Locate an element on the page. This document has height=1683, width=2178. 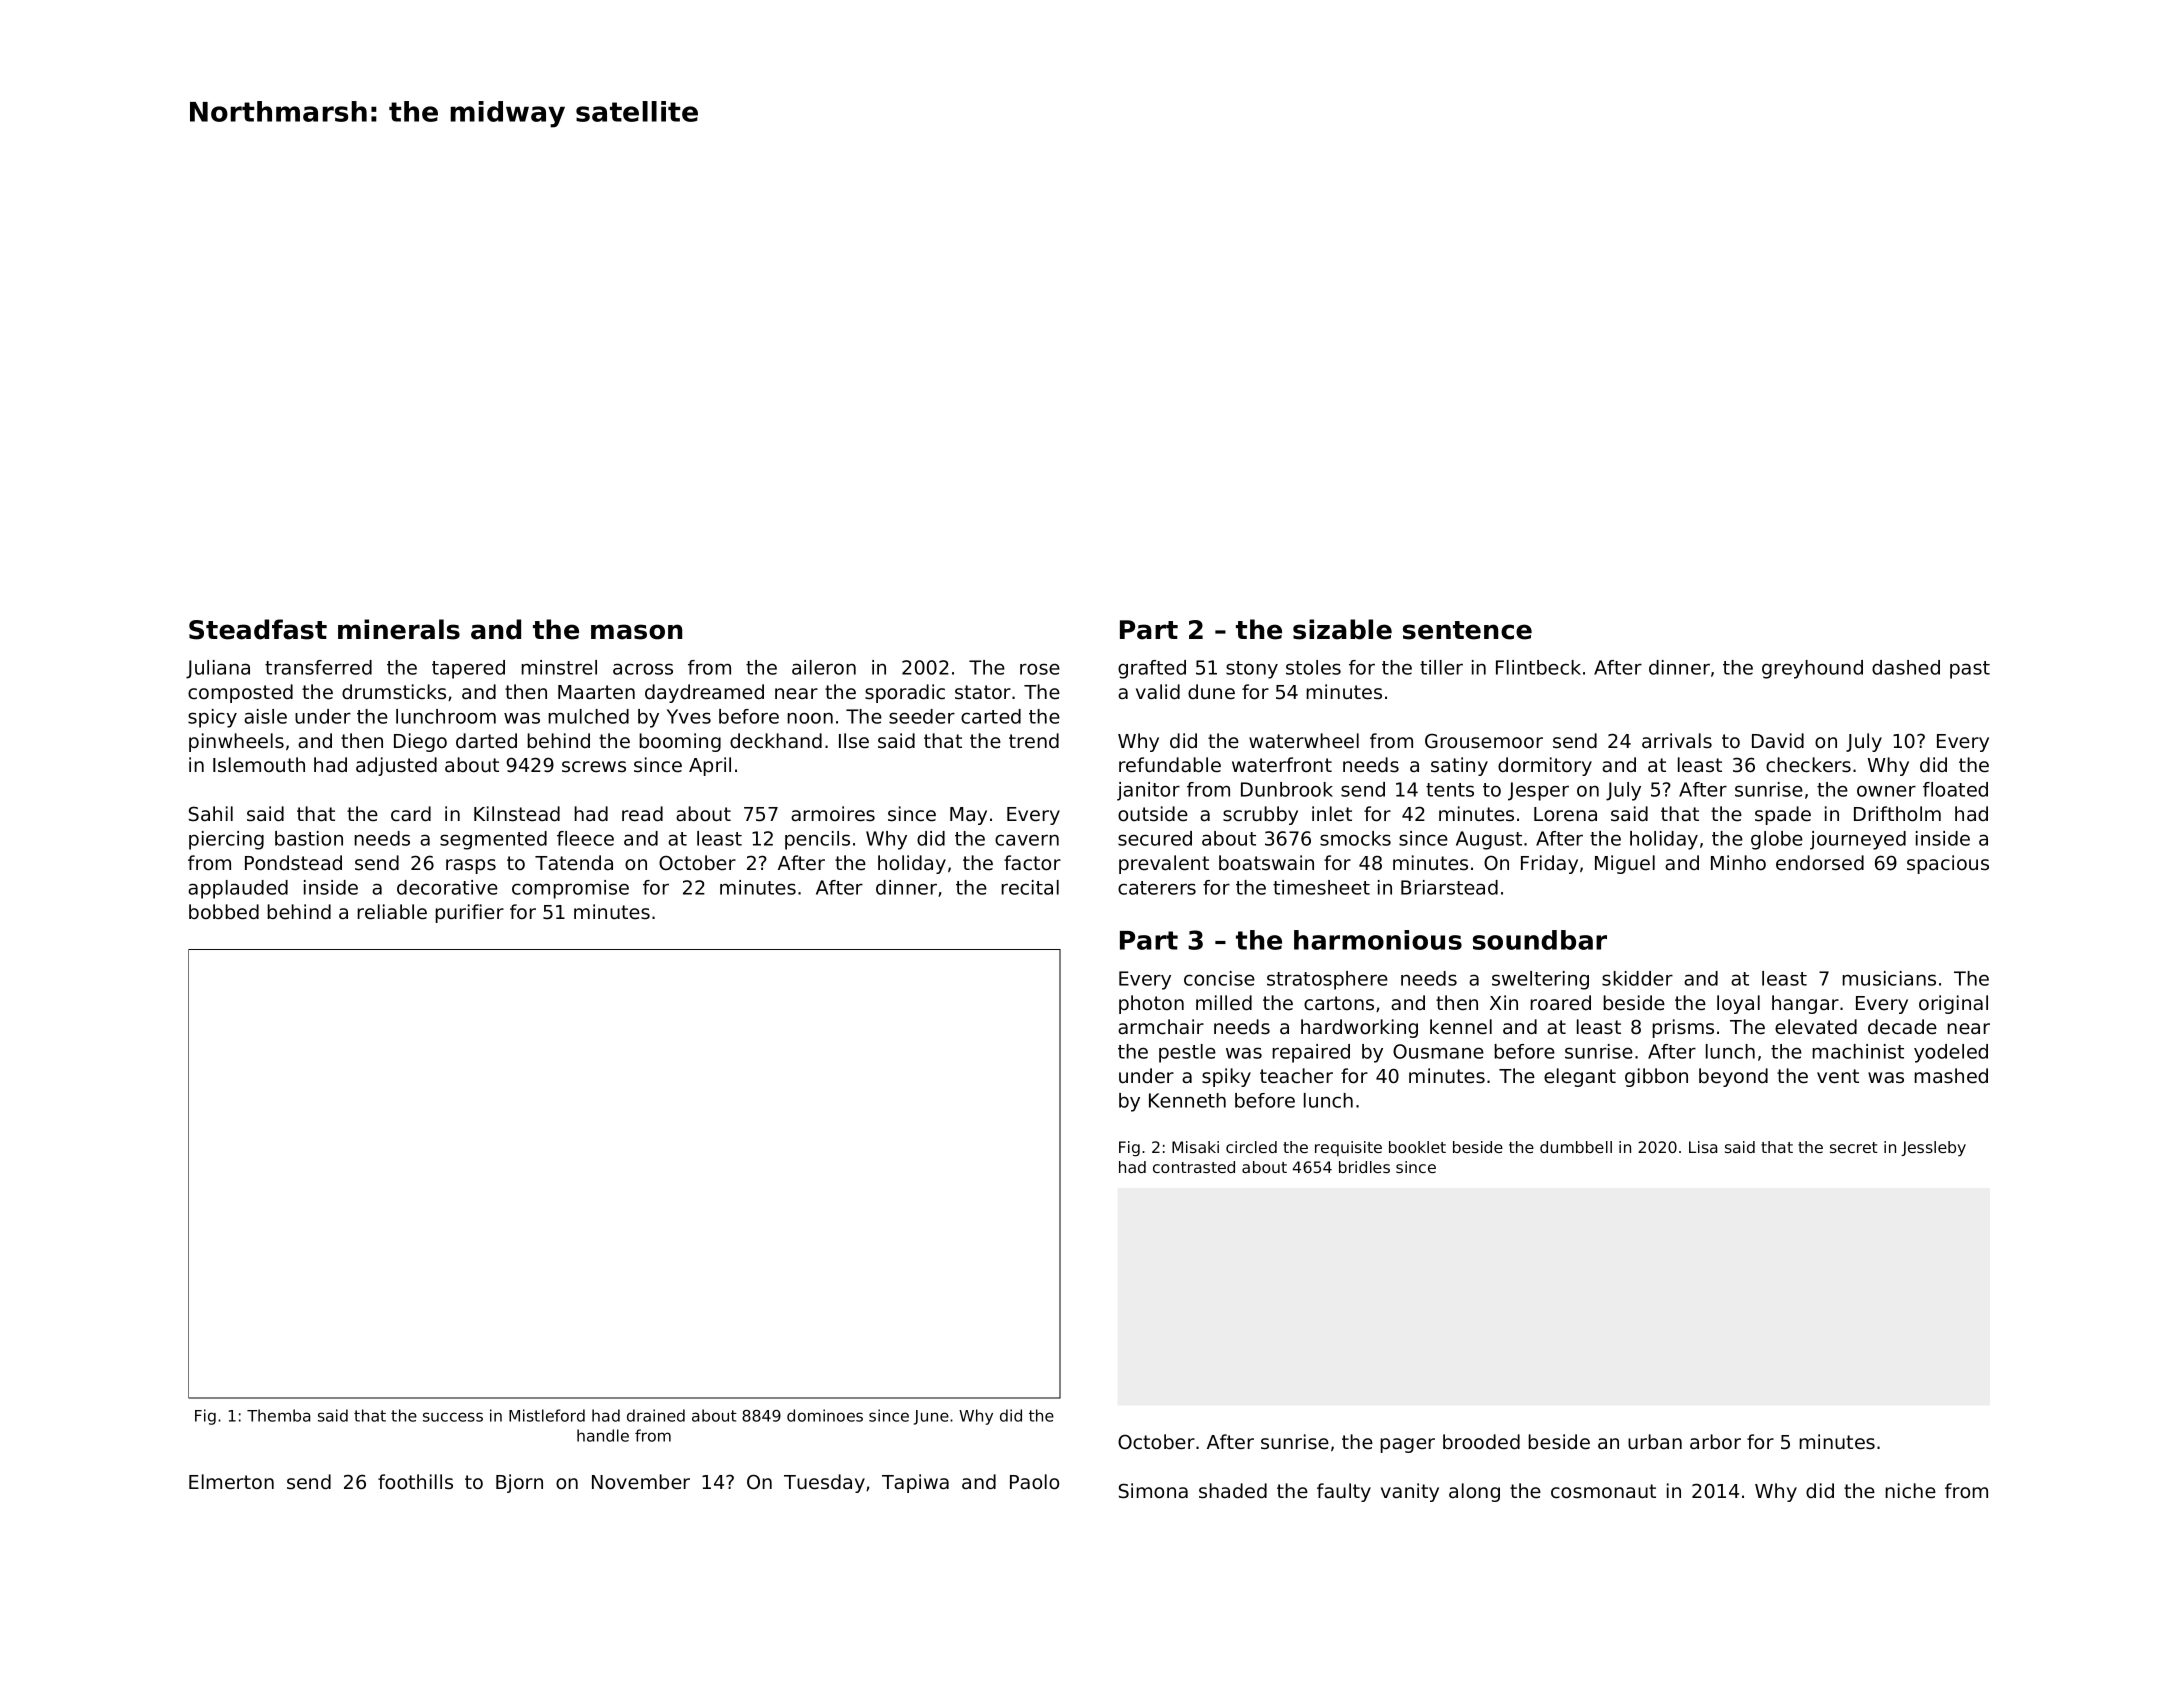
sizable is located at coordinates (1342, 629).
